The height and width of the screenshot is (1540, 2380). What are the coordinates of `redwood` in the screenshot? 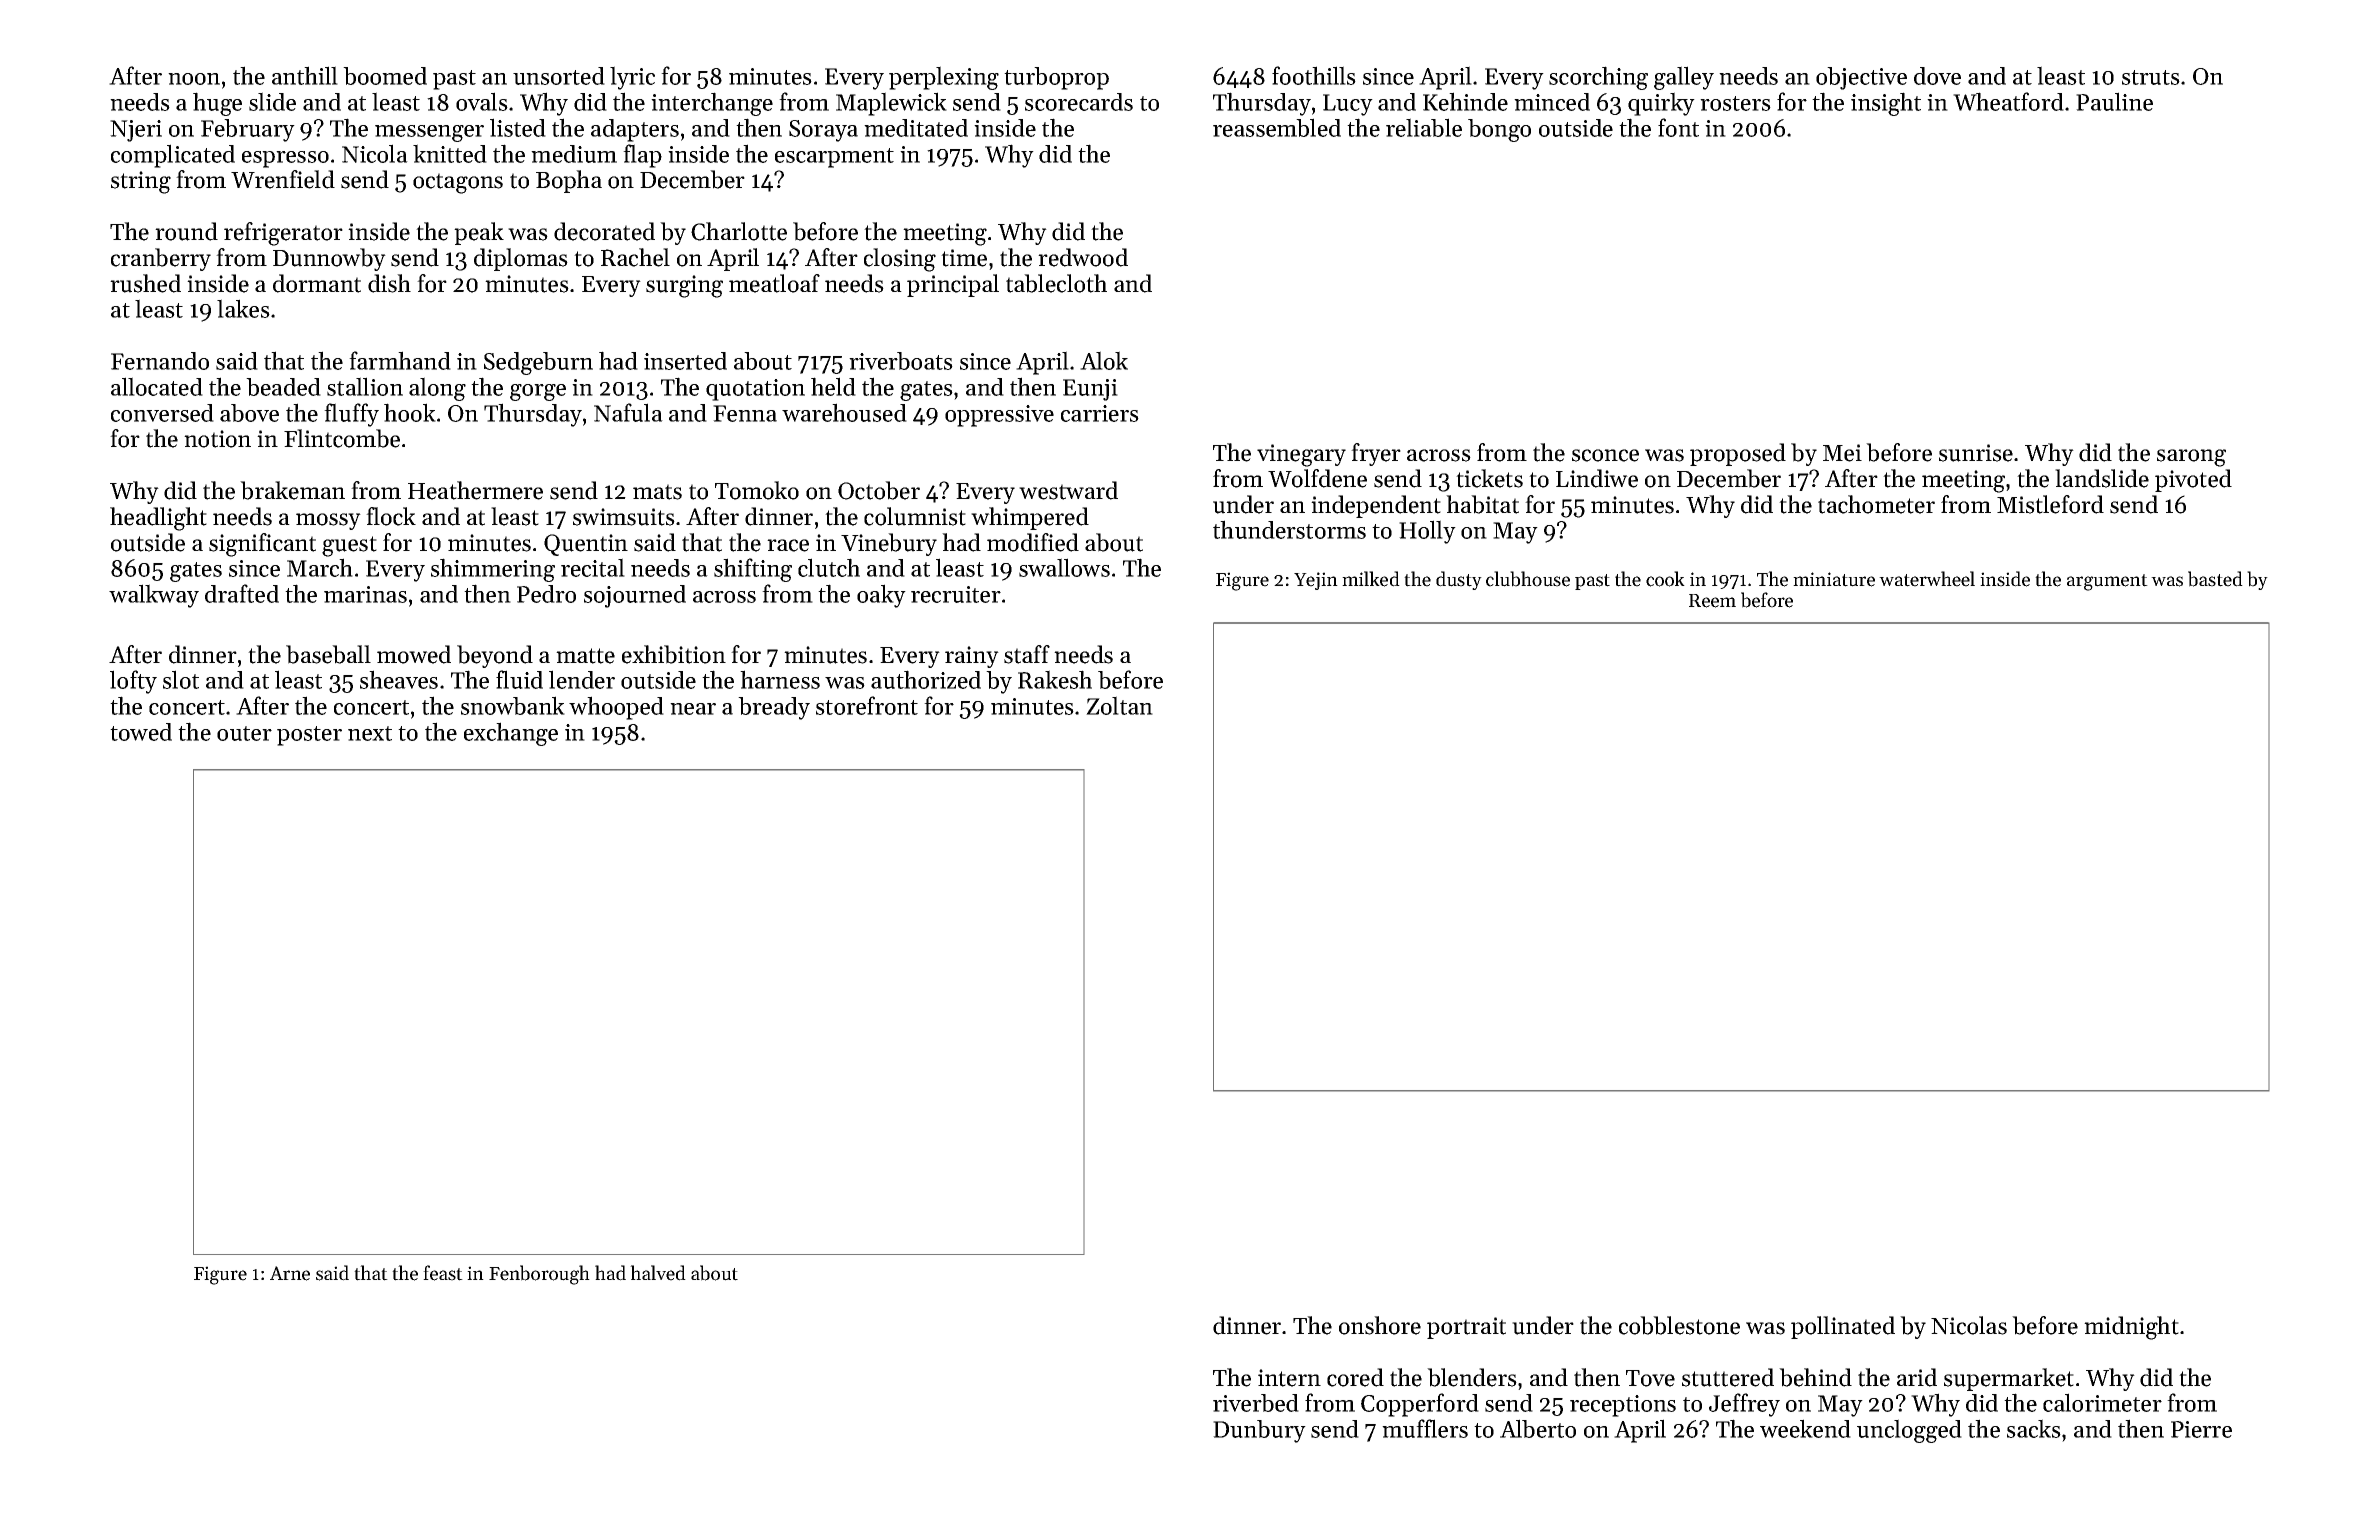 It's located at (1083, 257).
